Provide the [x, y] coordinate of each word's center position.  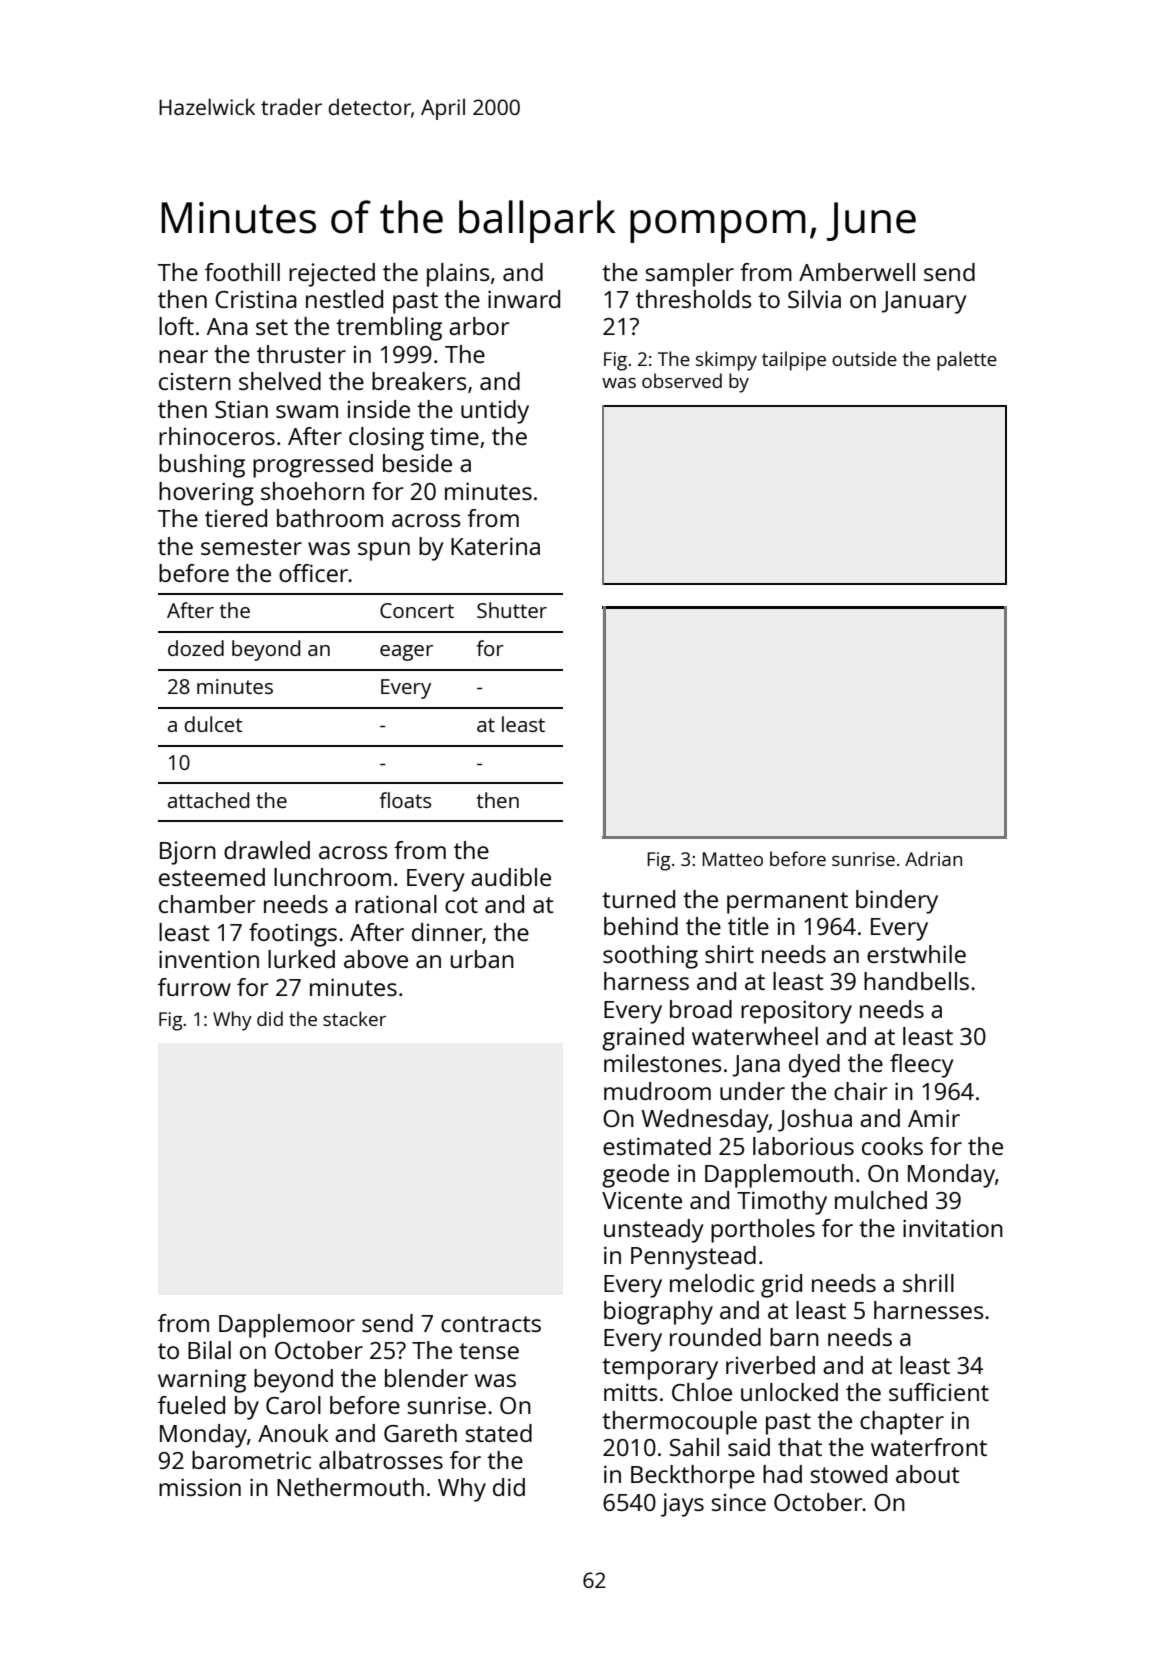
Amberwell [857, 272]
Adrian [933, 858]
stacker [354, 1018]
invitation [953, 1228]
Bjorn [188, 853]
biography [658, 1313]
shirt [729, 954]
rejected [332, 275]
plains [458, 275]
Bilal [209, 1350]
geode [635, 1176]
